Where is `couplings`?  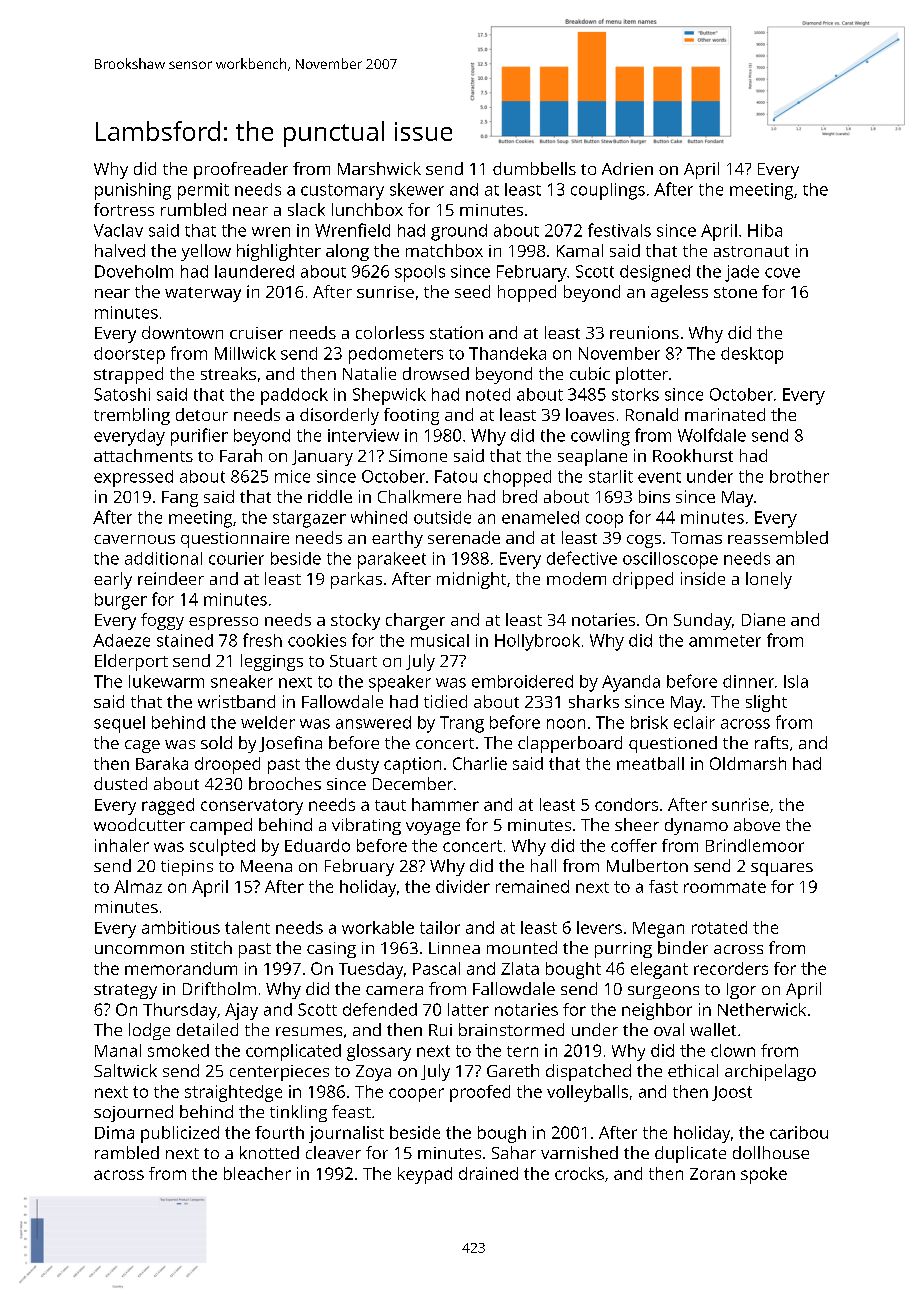
couplings is located at coordinates (608, 191).
